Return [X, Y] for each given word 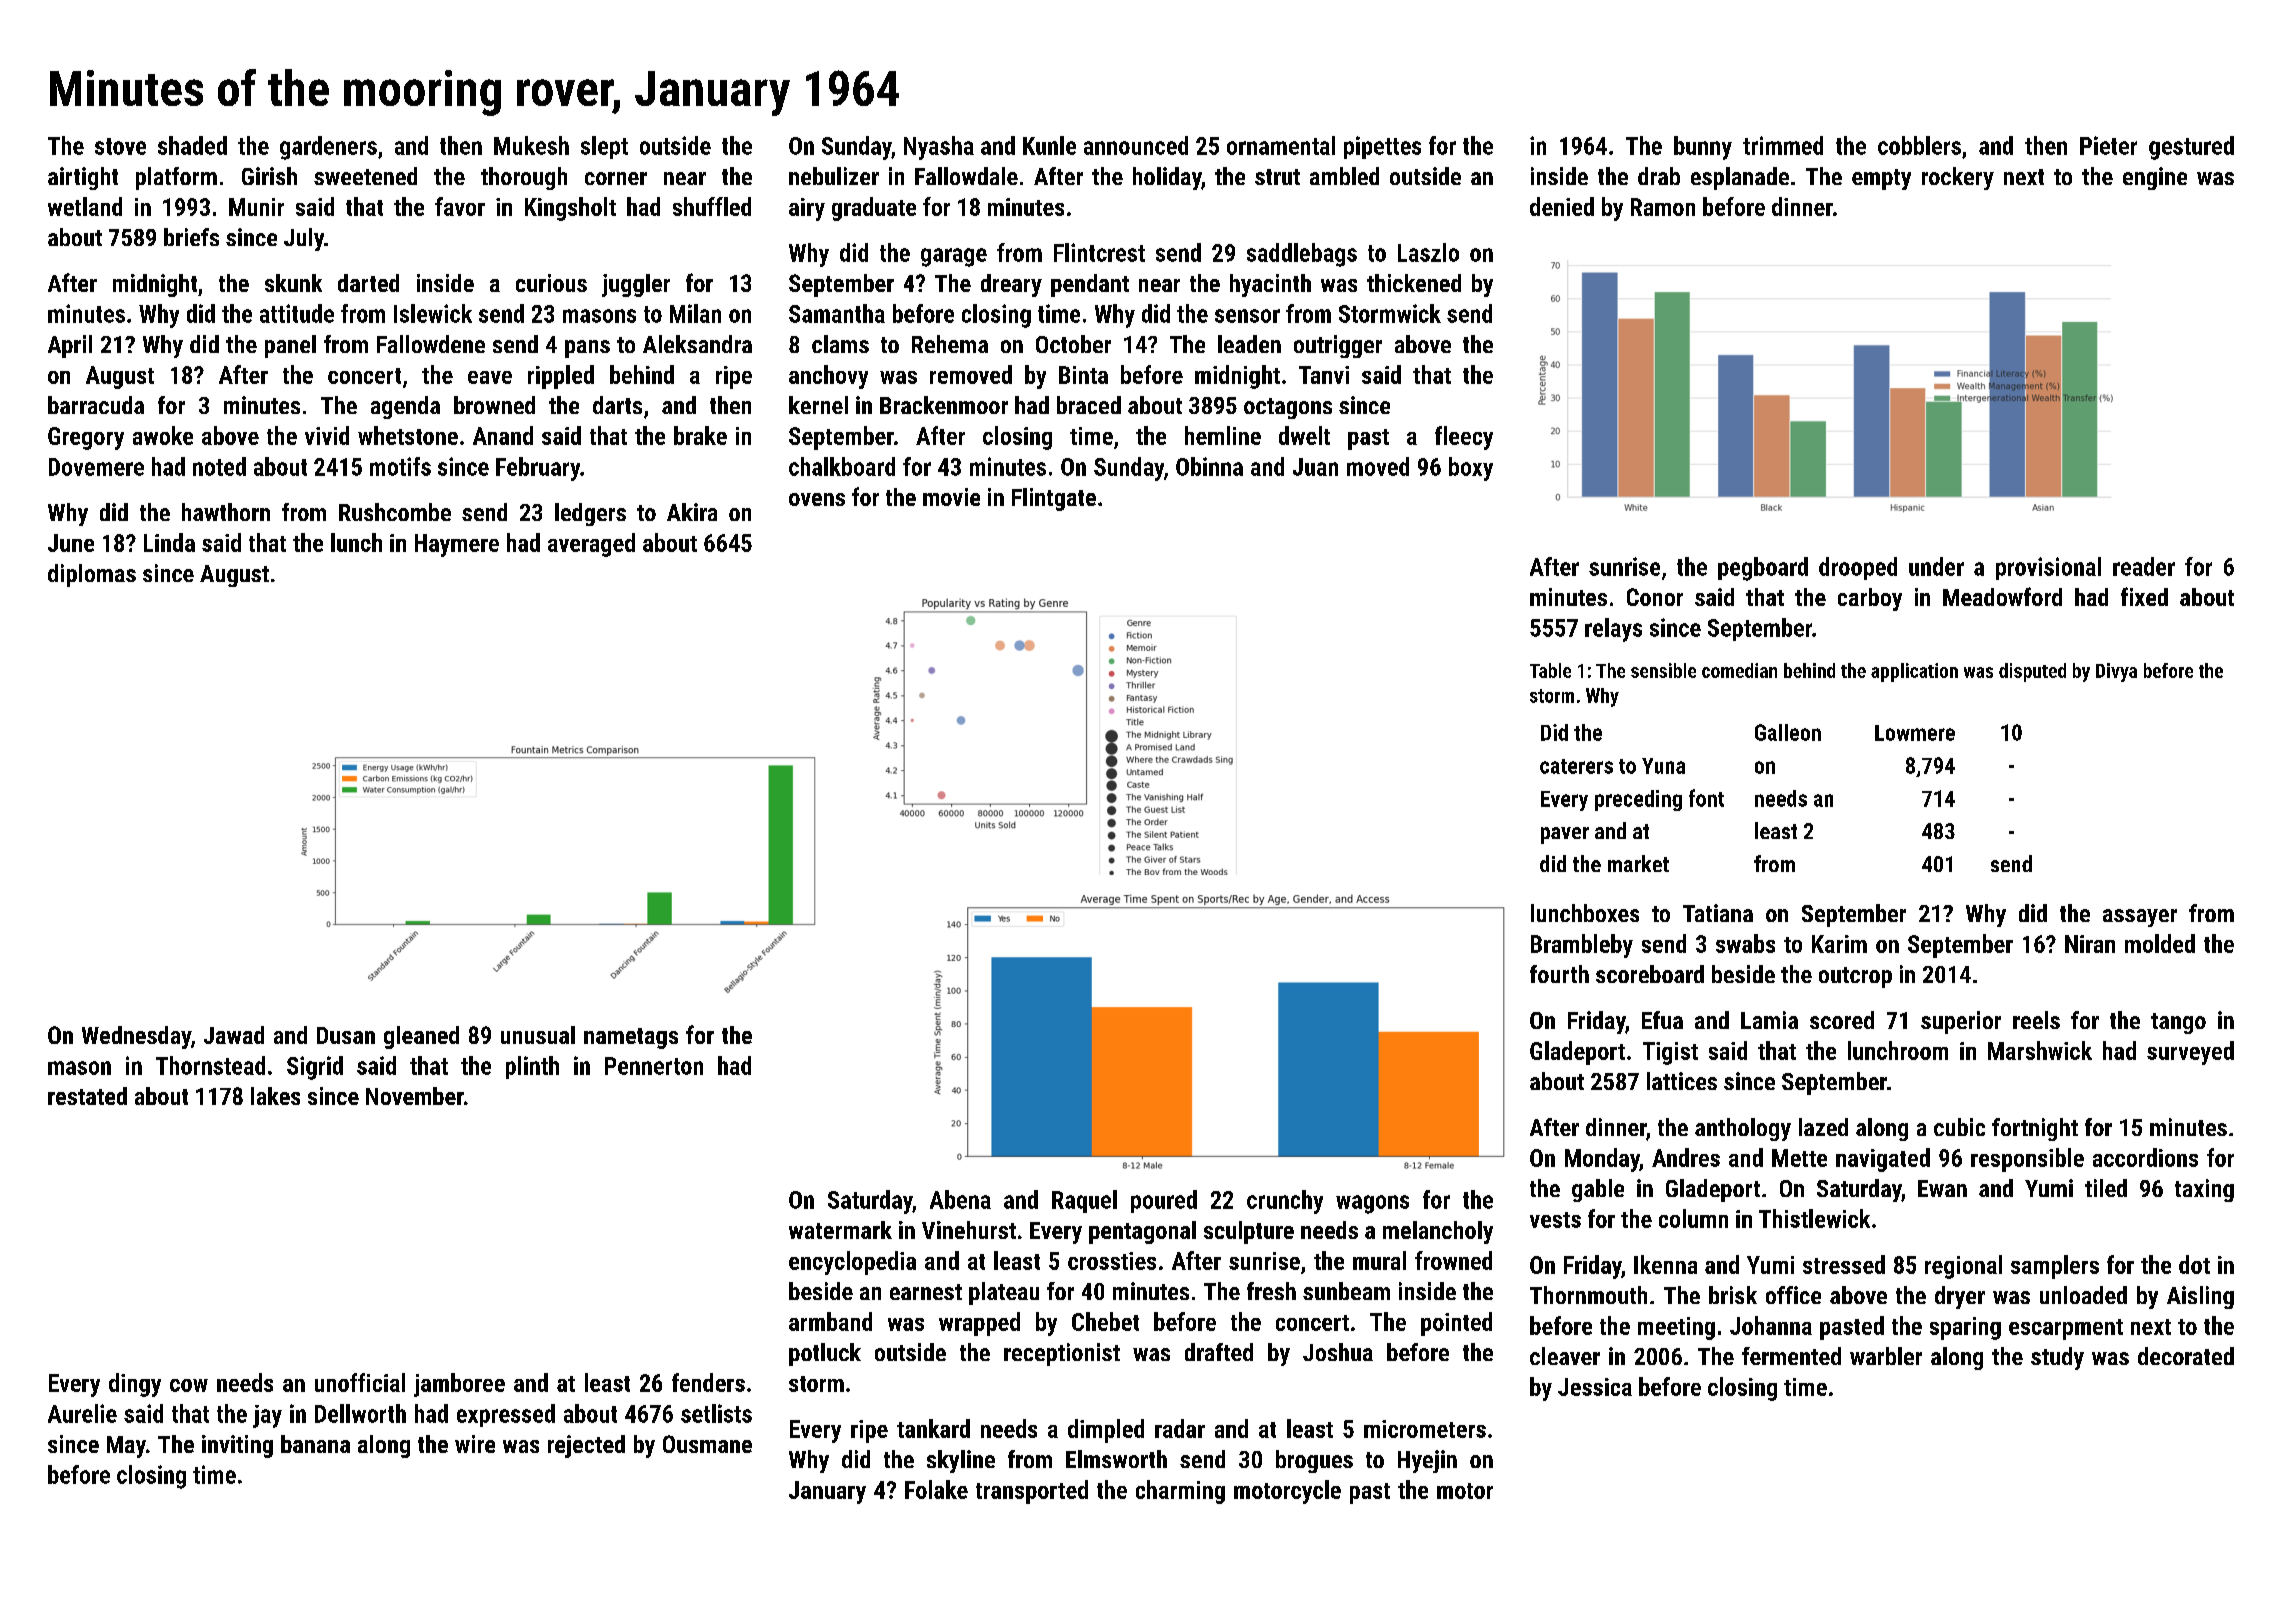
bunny [1703, 148]
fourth [1559, 974]
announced [1136, 145]
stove [120, 146]
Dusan [346, 1035]
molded [2160, 943]
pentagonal [1142, 1232]
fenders [708, 1382]
